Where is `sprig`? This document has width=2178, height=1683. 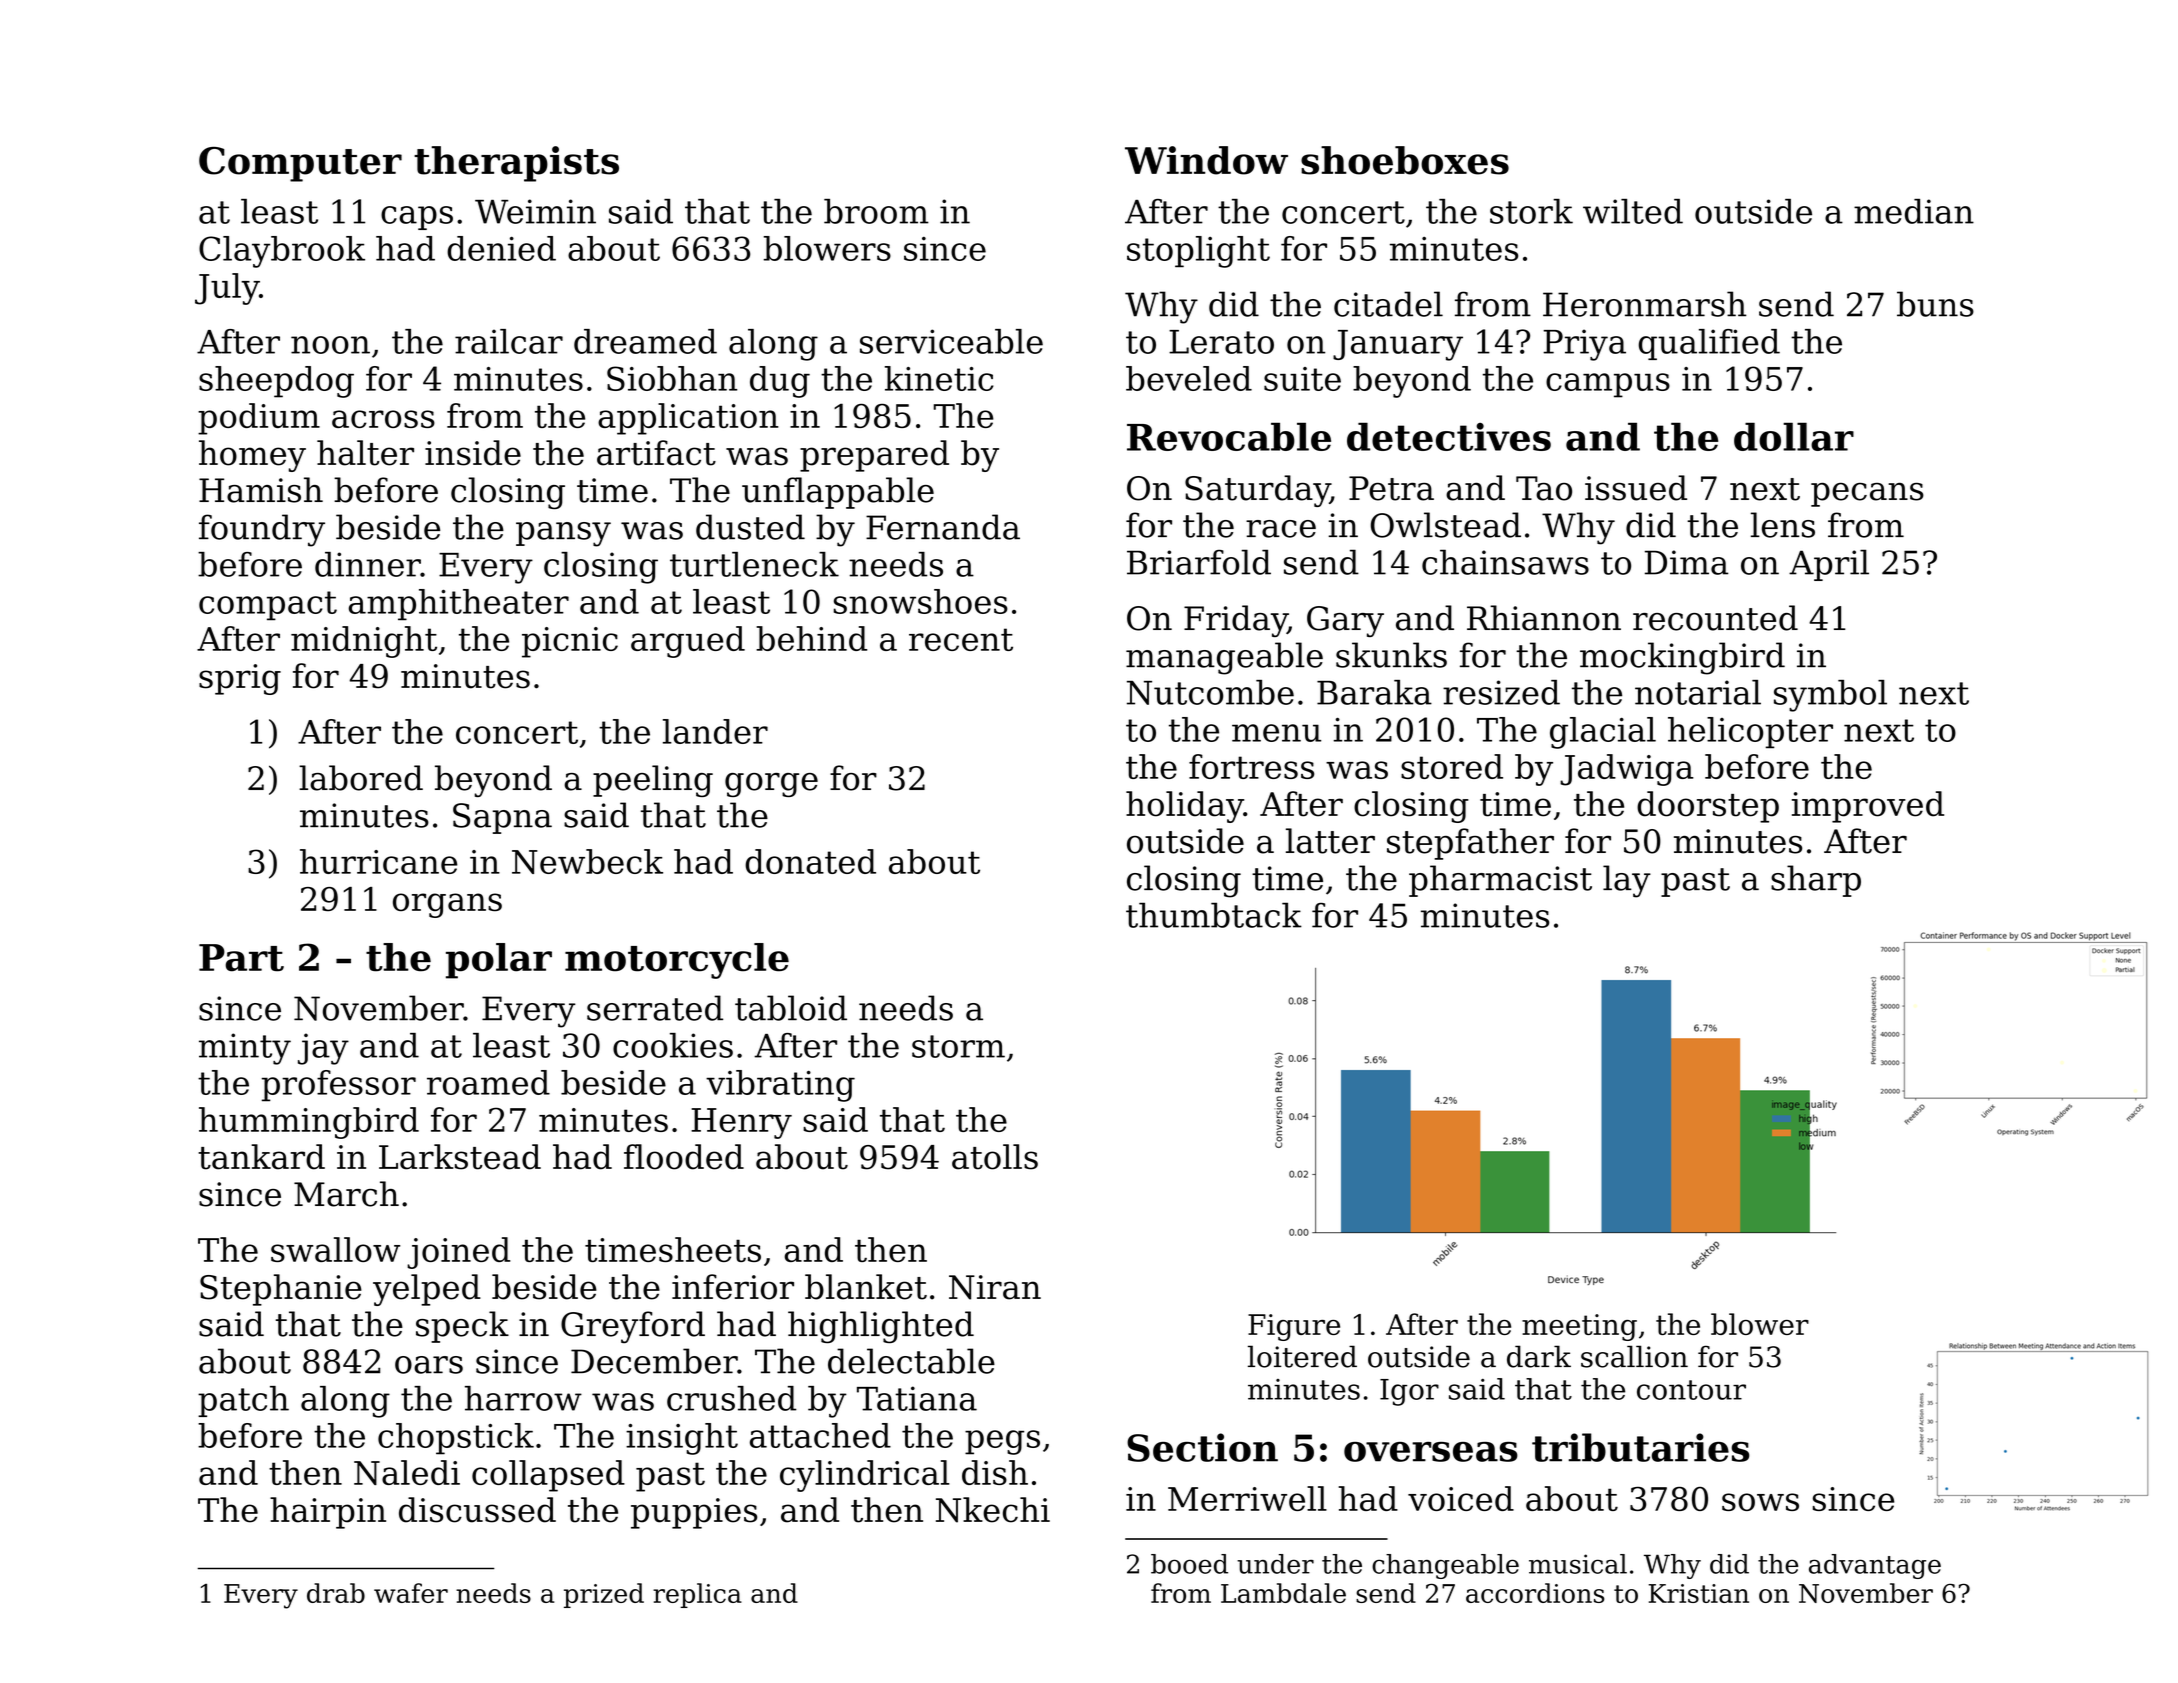 sprig is located at coordinates (240, 679).
